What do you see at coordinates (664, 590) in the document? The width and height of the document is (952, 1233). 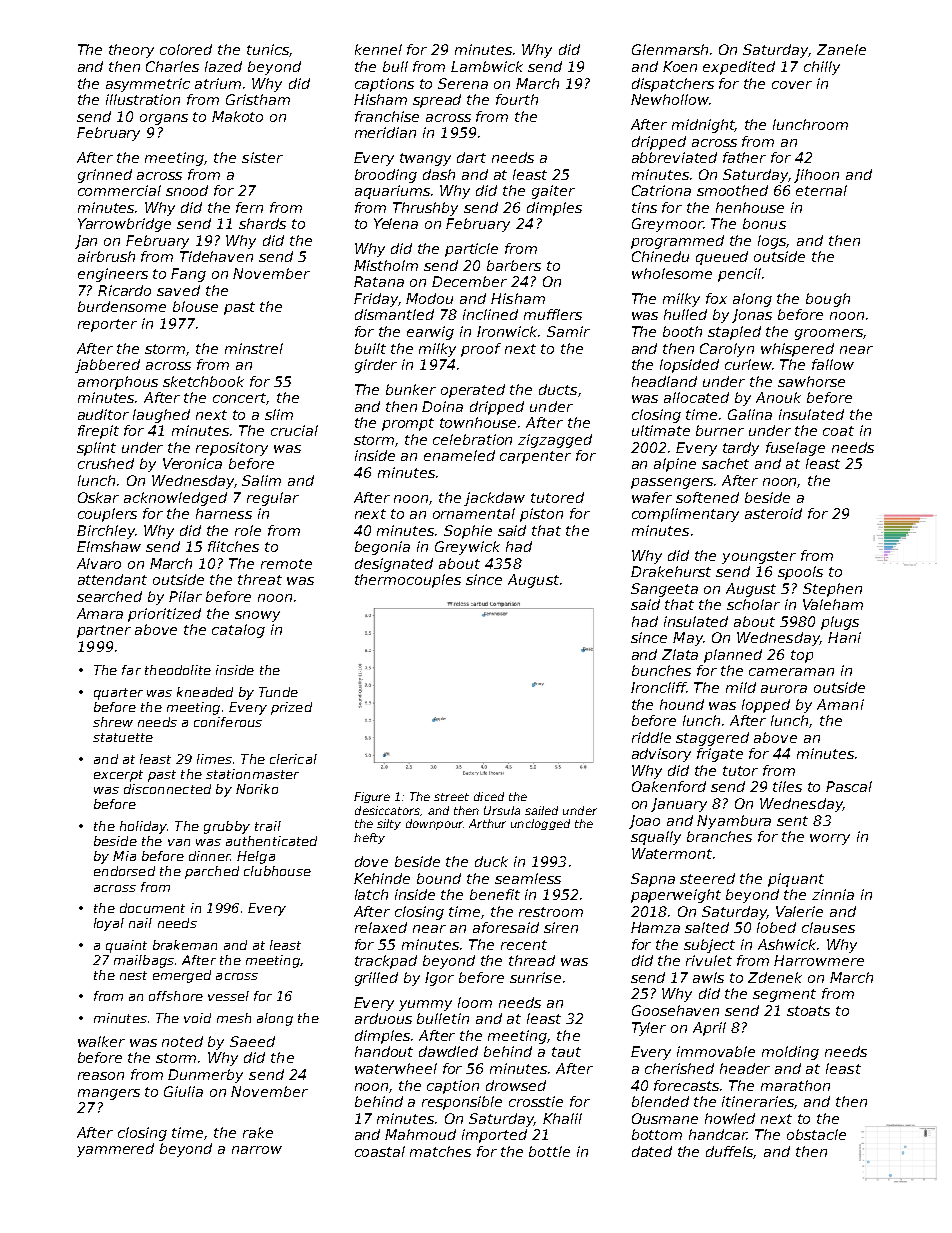 I see `Sangeeta` at bounding box center [664, 590].
